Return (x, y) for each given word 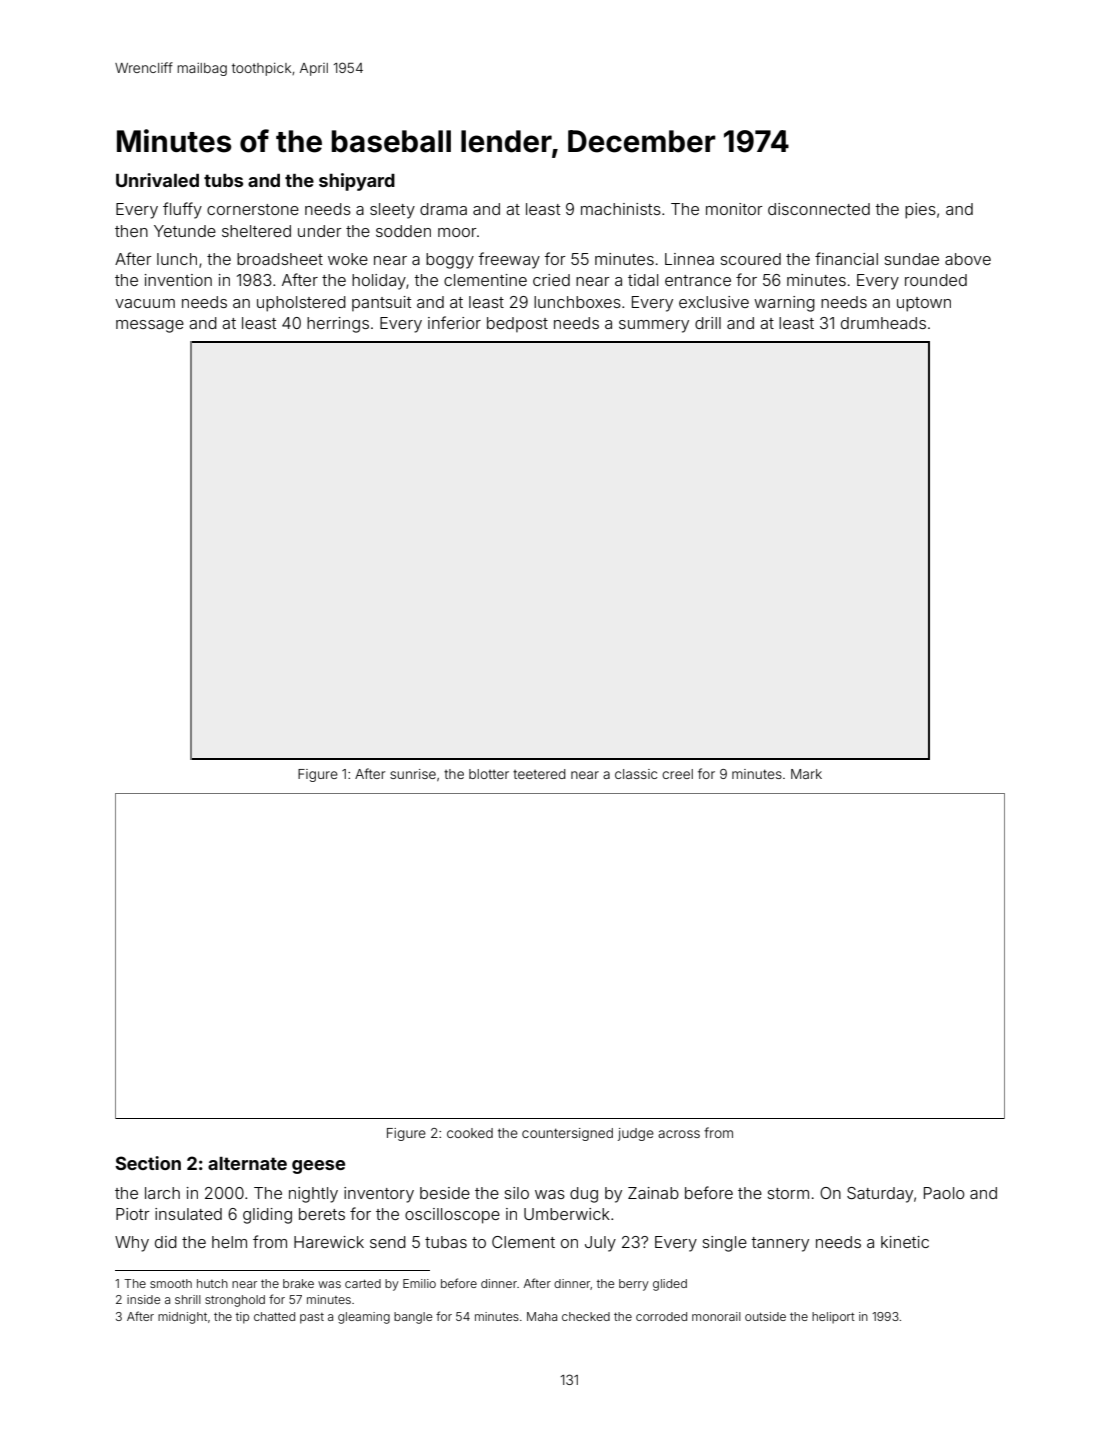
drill (708, 323)
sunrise (413, 774)
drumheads (883, 323)
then (131, 231)
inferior (454, 322)
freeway (509, 260)
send (388, 1242)
